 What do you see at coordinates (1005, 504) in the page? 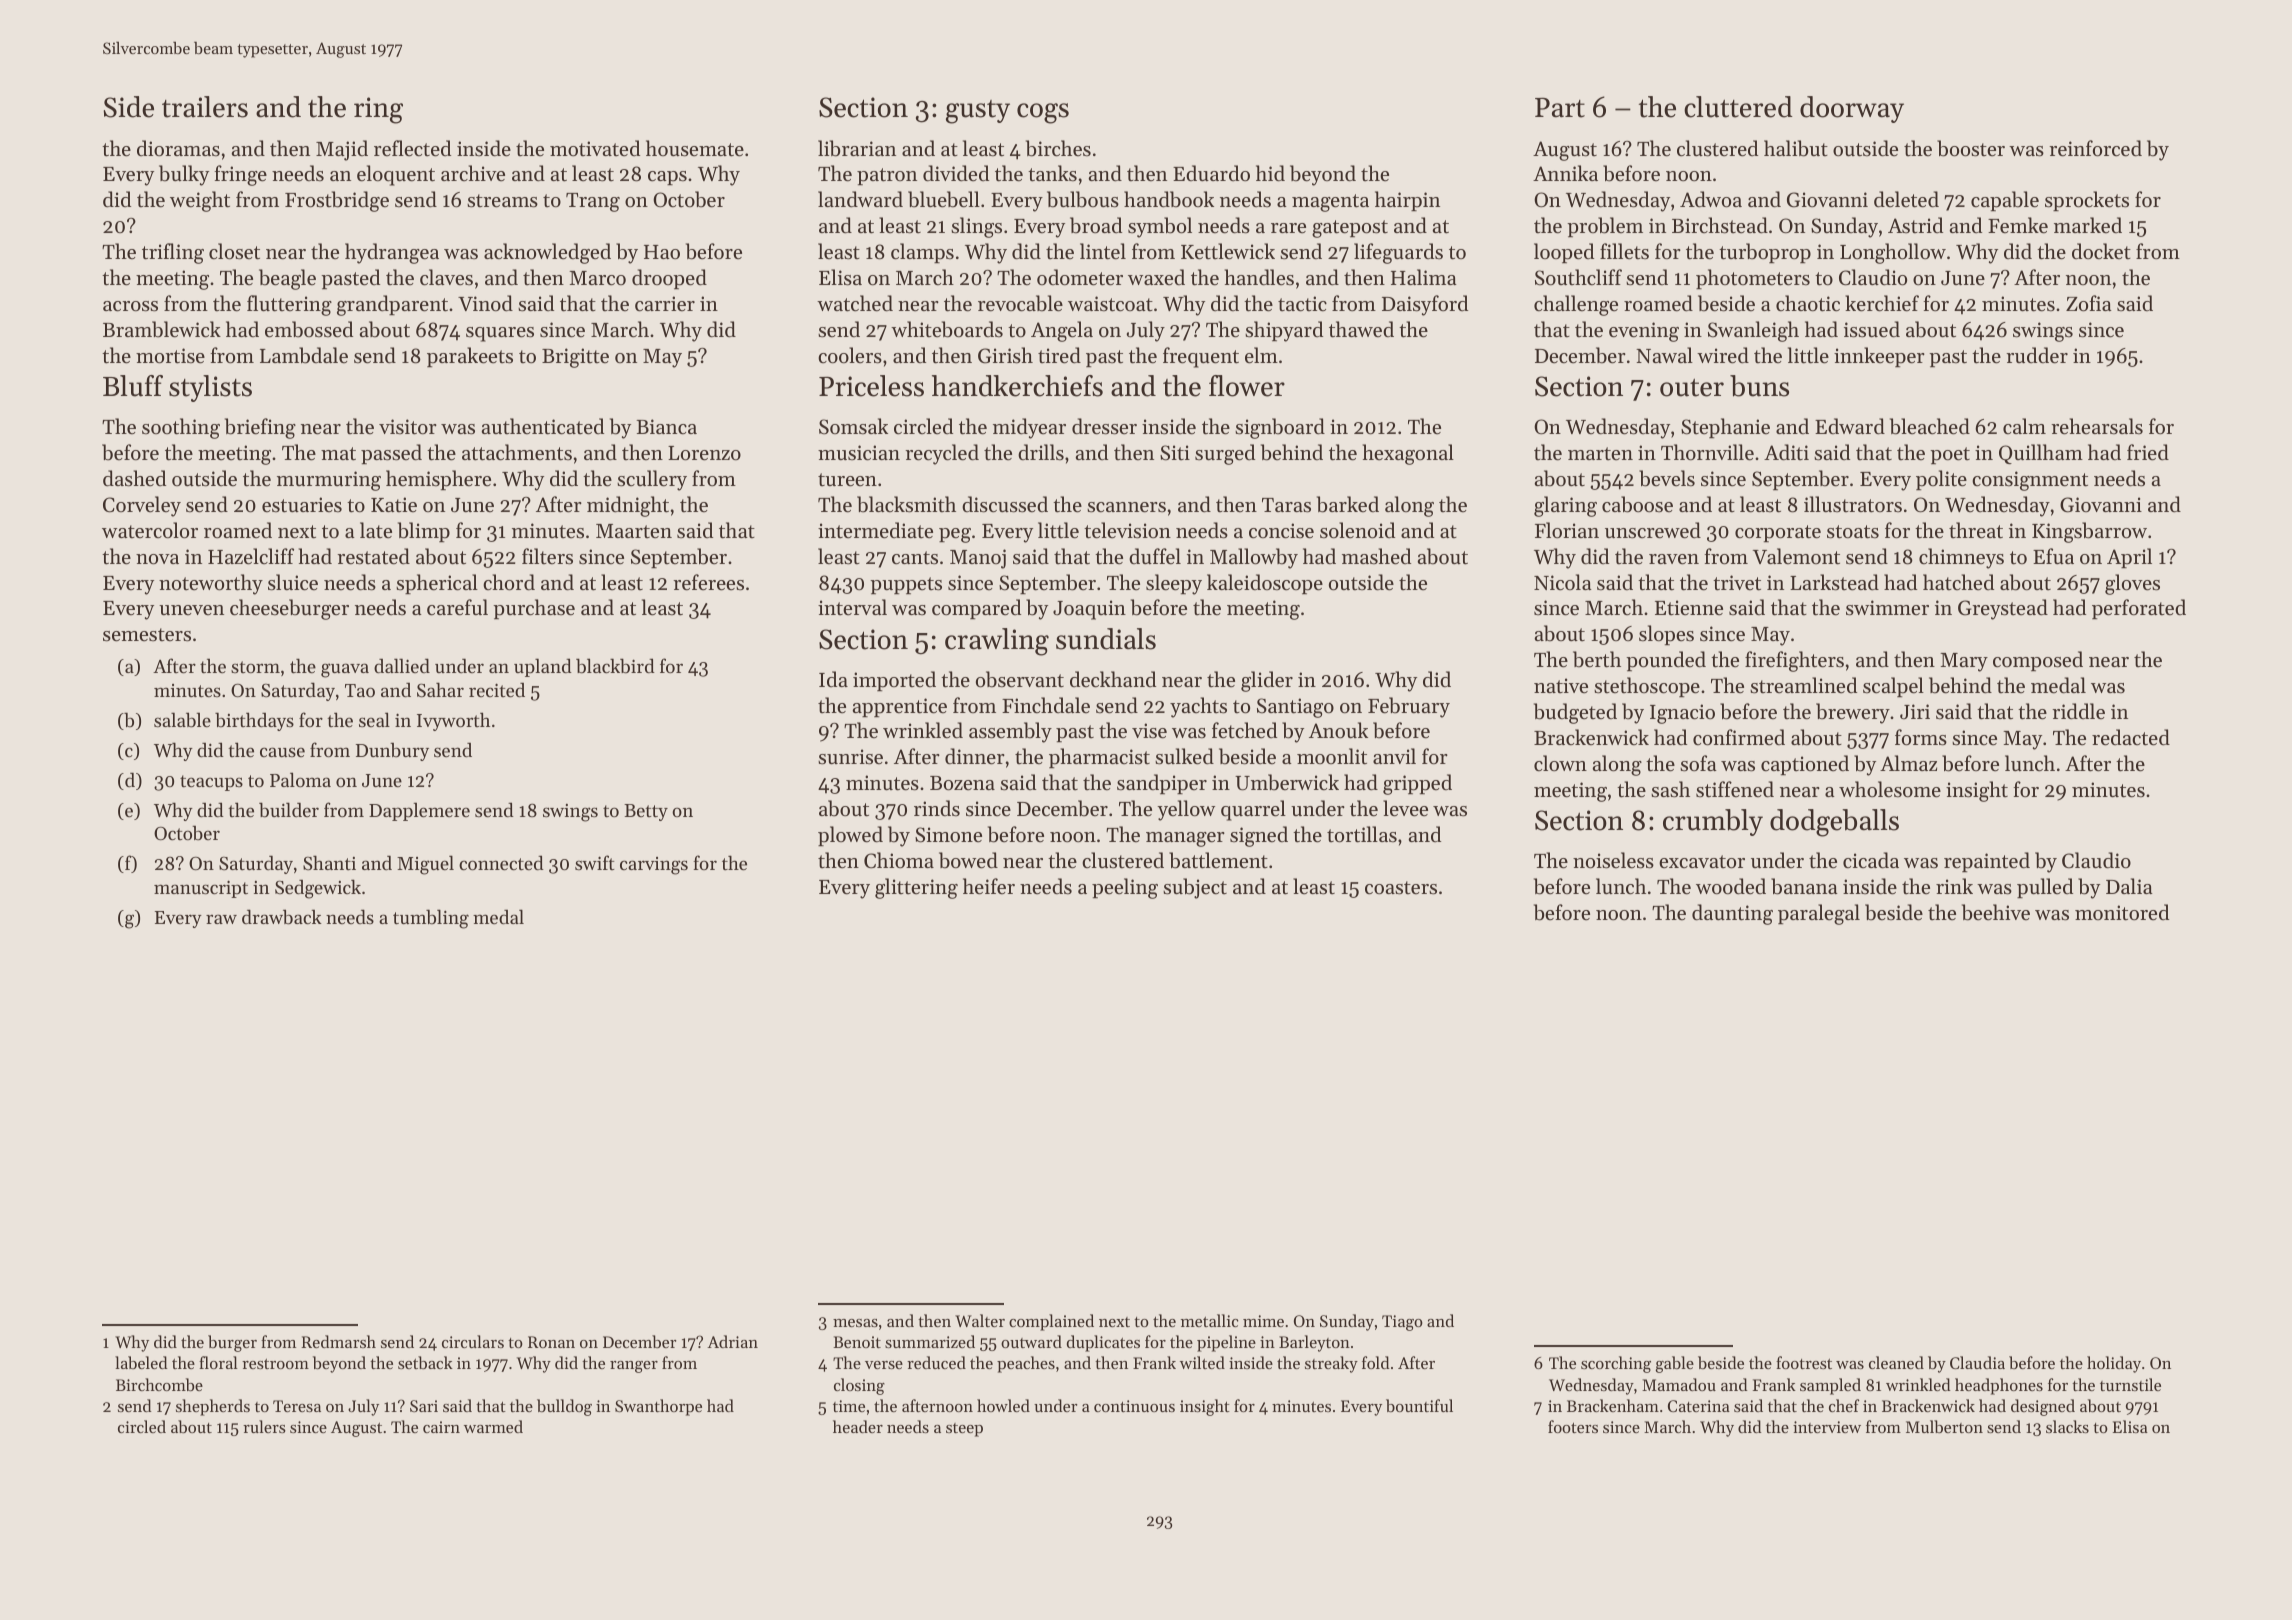
I see `discussed` at bounding box center [1005, 504].
